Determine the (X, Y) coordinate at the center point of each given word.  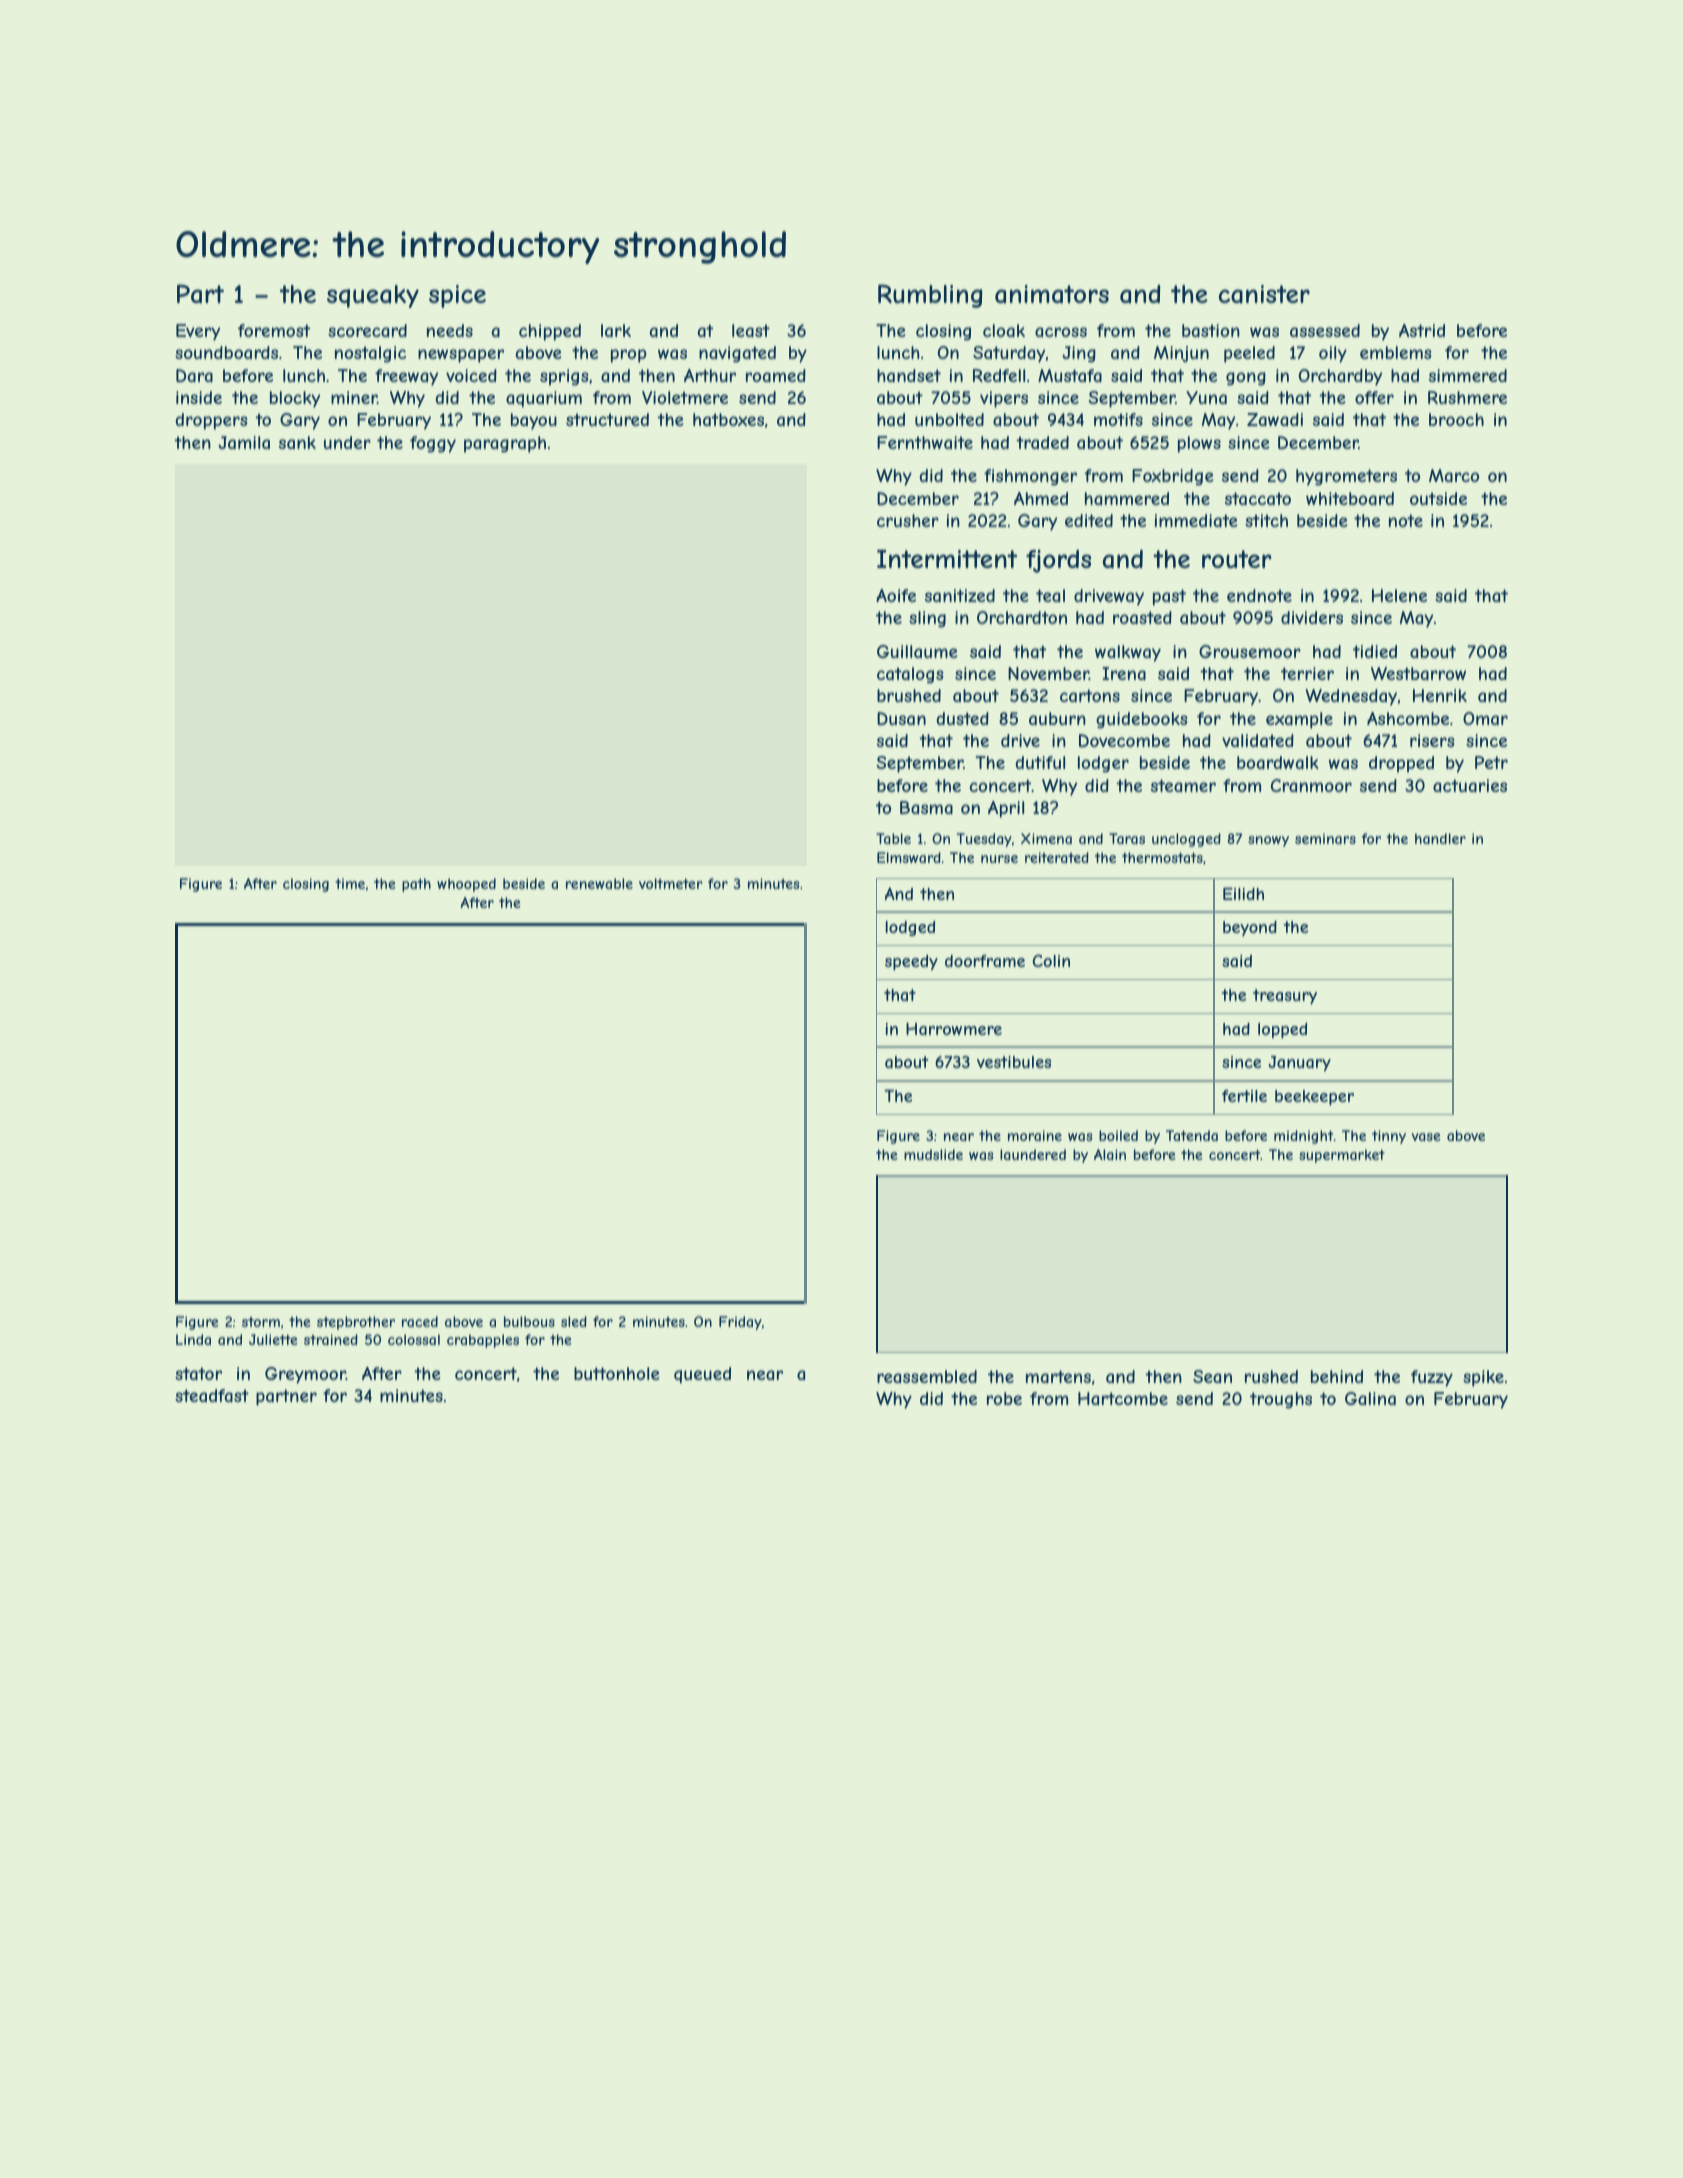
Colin (1051, 960)
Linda (193, 1339)
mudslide (933, 1154)
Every (198, 332)
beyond (1250, 928)
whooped (466, 885)
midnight (1303, 1137)
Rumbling (930, 296)
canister (1264, 294)
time (350, 883)
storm (261, 1322)
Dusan (901, 718)
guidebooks (1142, 720)
